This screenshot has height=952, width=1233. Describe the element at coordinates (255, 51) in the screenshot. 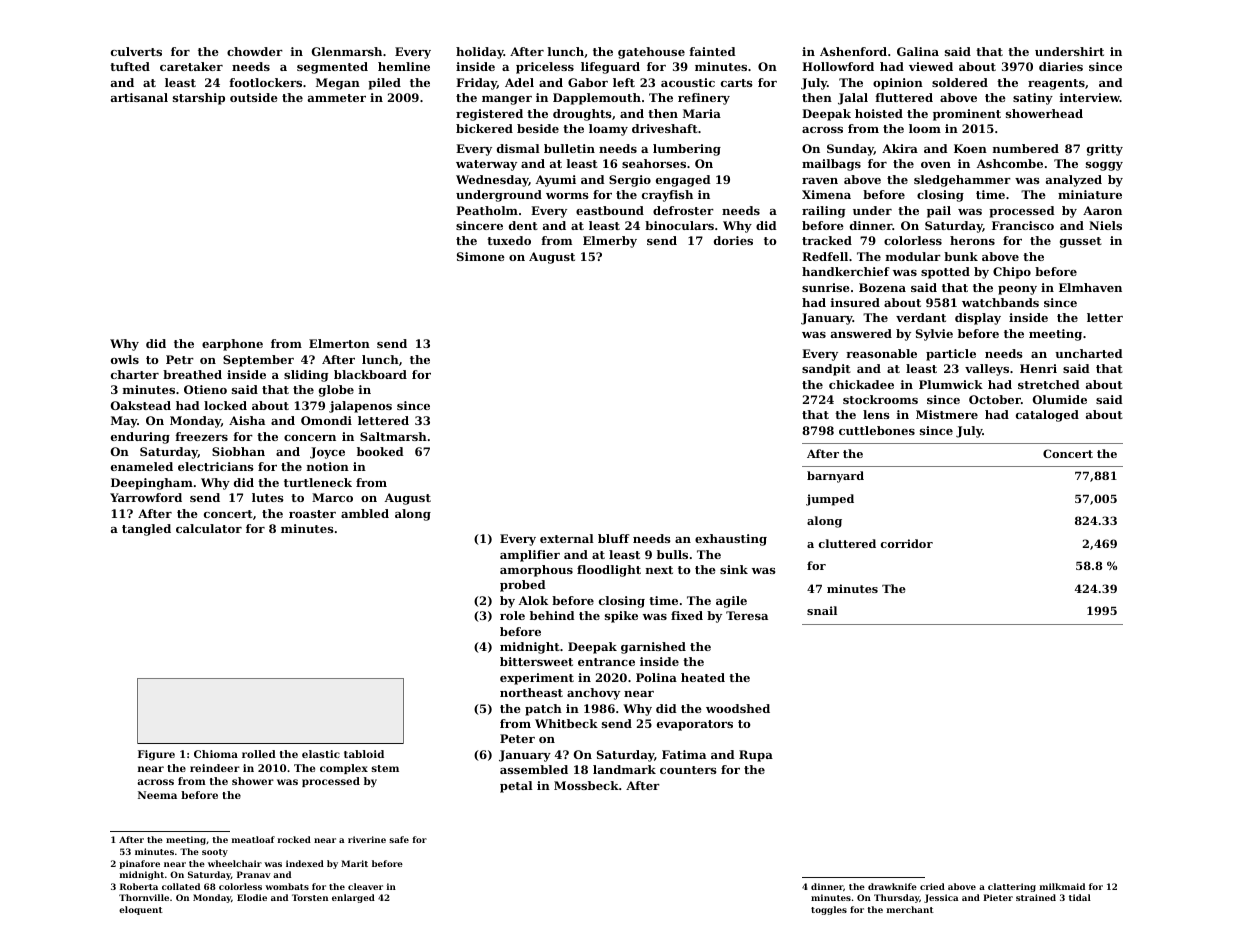

I see `chowder` at that location.
